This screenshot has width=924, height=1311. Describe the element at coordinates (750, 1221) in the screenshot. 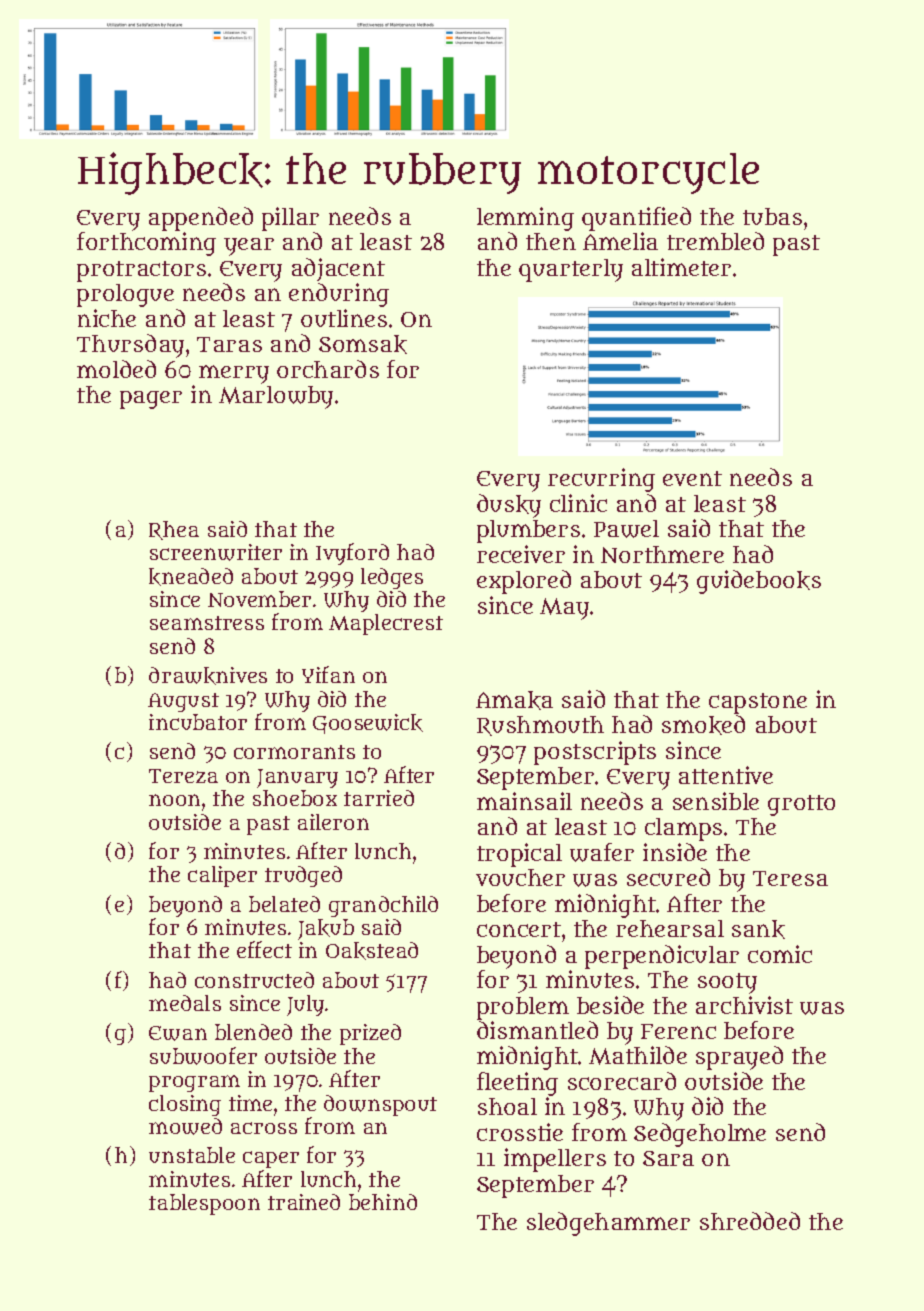

I see `shredded` at that location.
